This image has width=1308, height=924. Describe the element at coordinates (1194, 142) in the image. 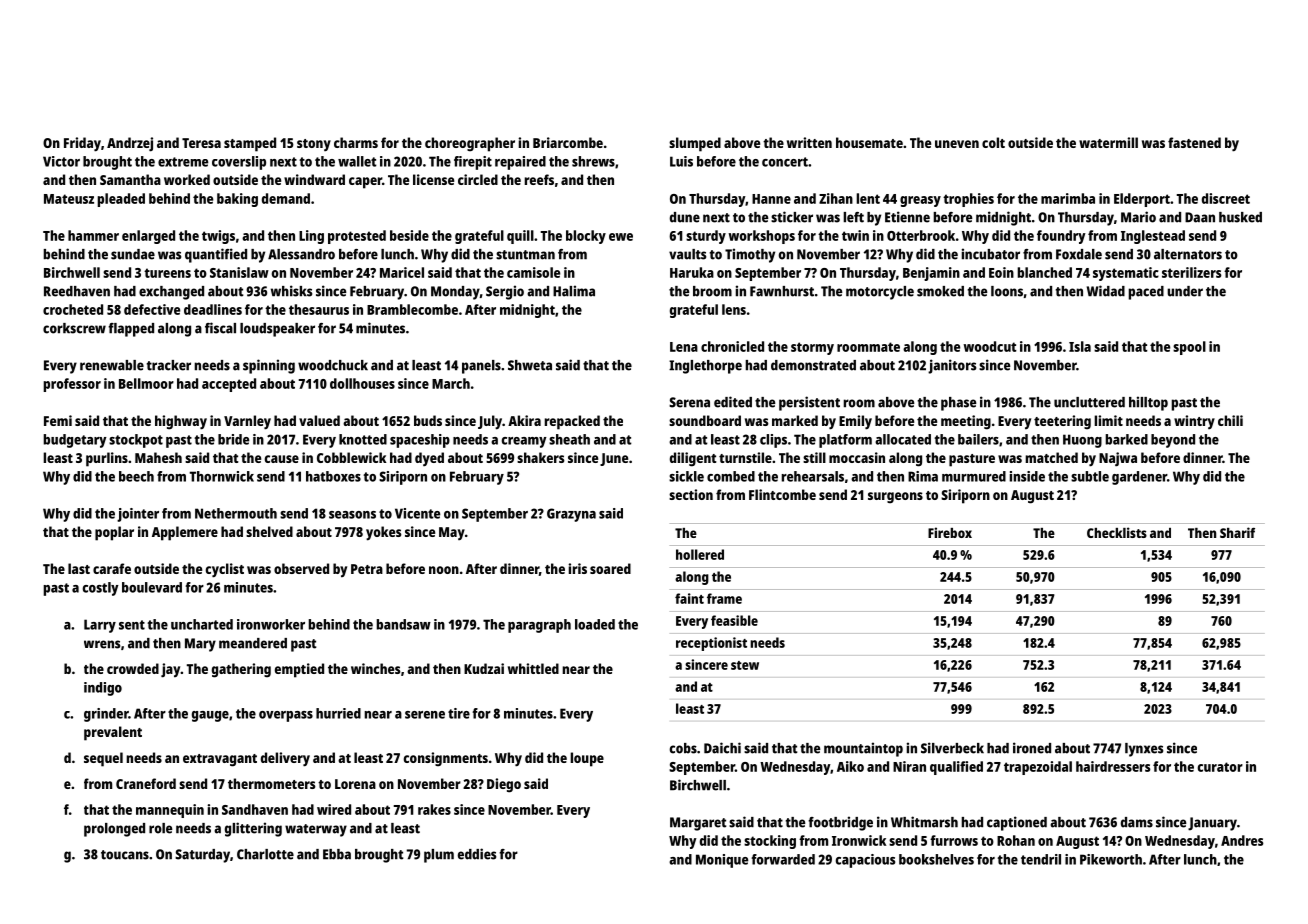

I see `fastened` at that location.
